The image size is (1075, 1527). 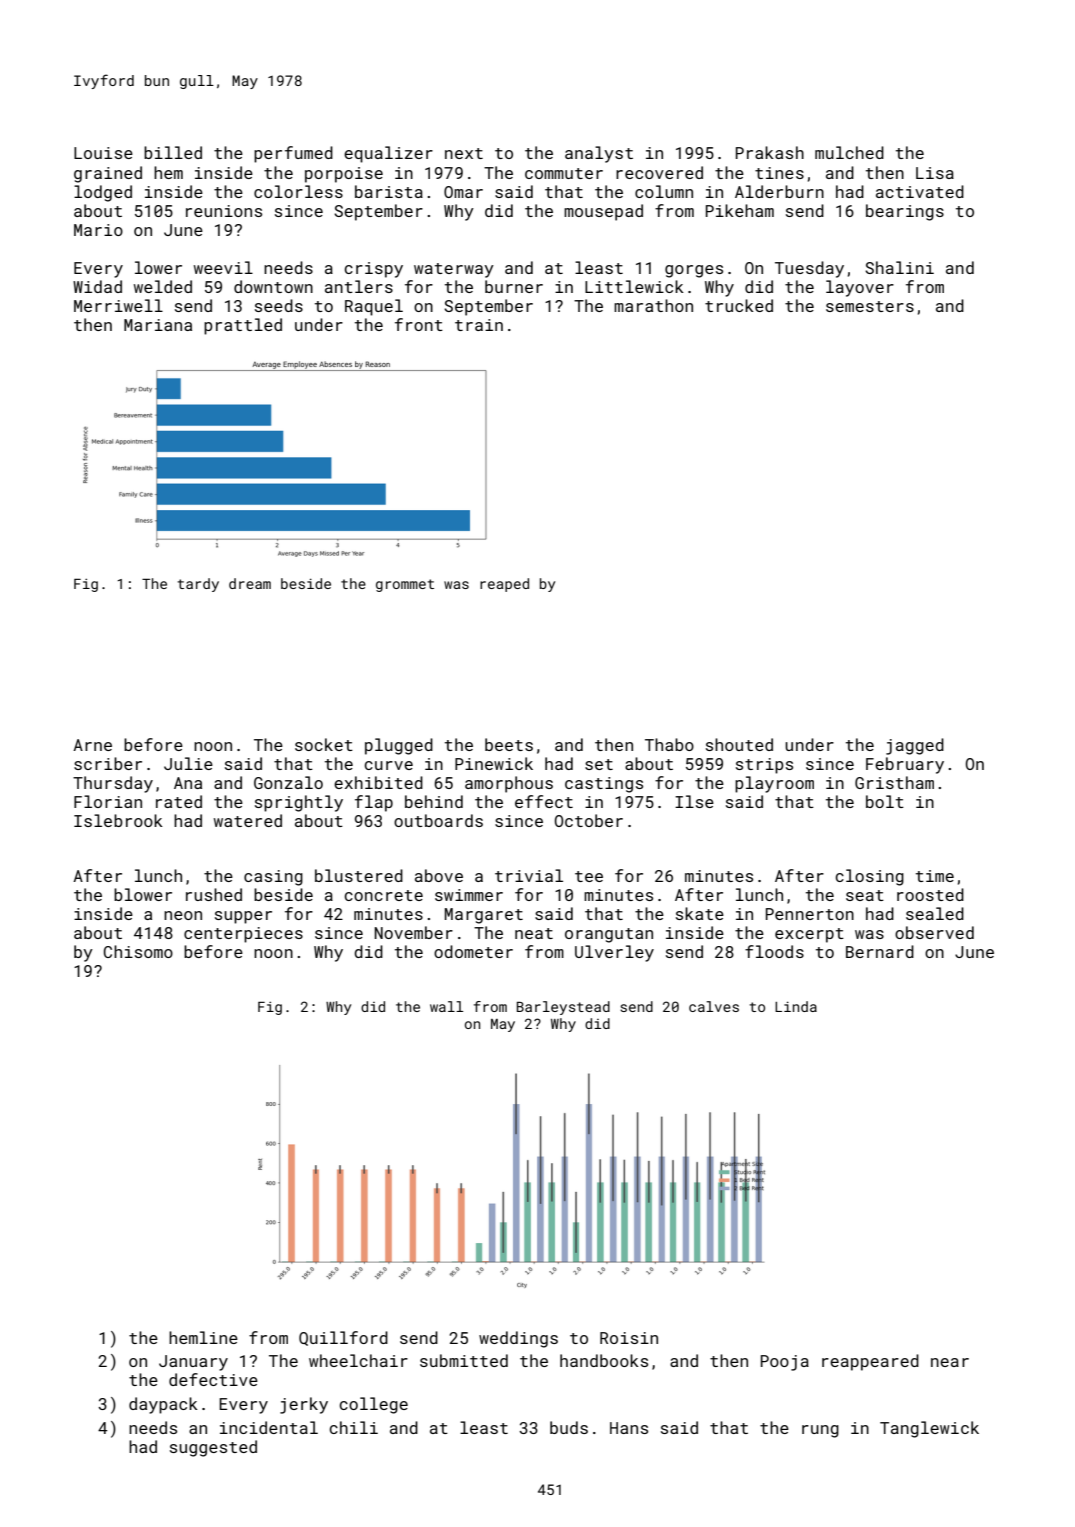 What do you see at coordinates (563, 1008) in the screenshot?
I see `Barleystead` at bounding box center [563, 1008].
